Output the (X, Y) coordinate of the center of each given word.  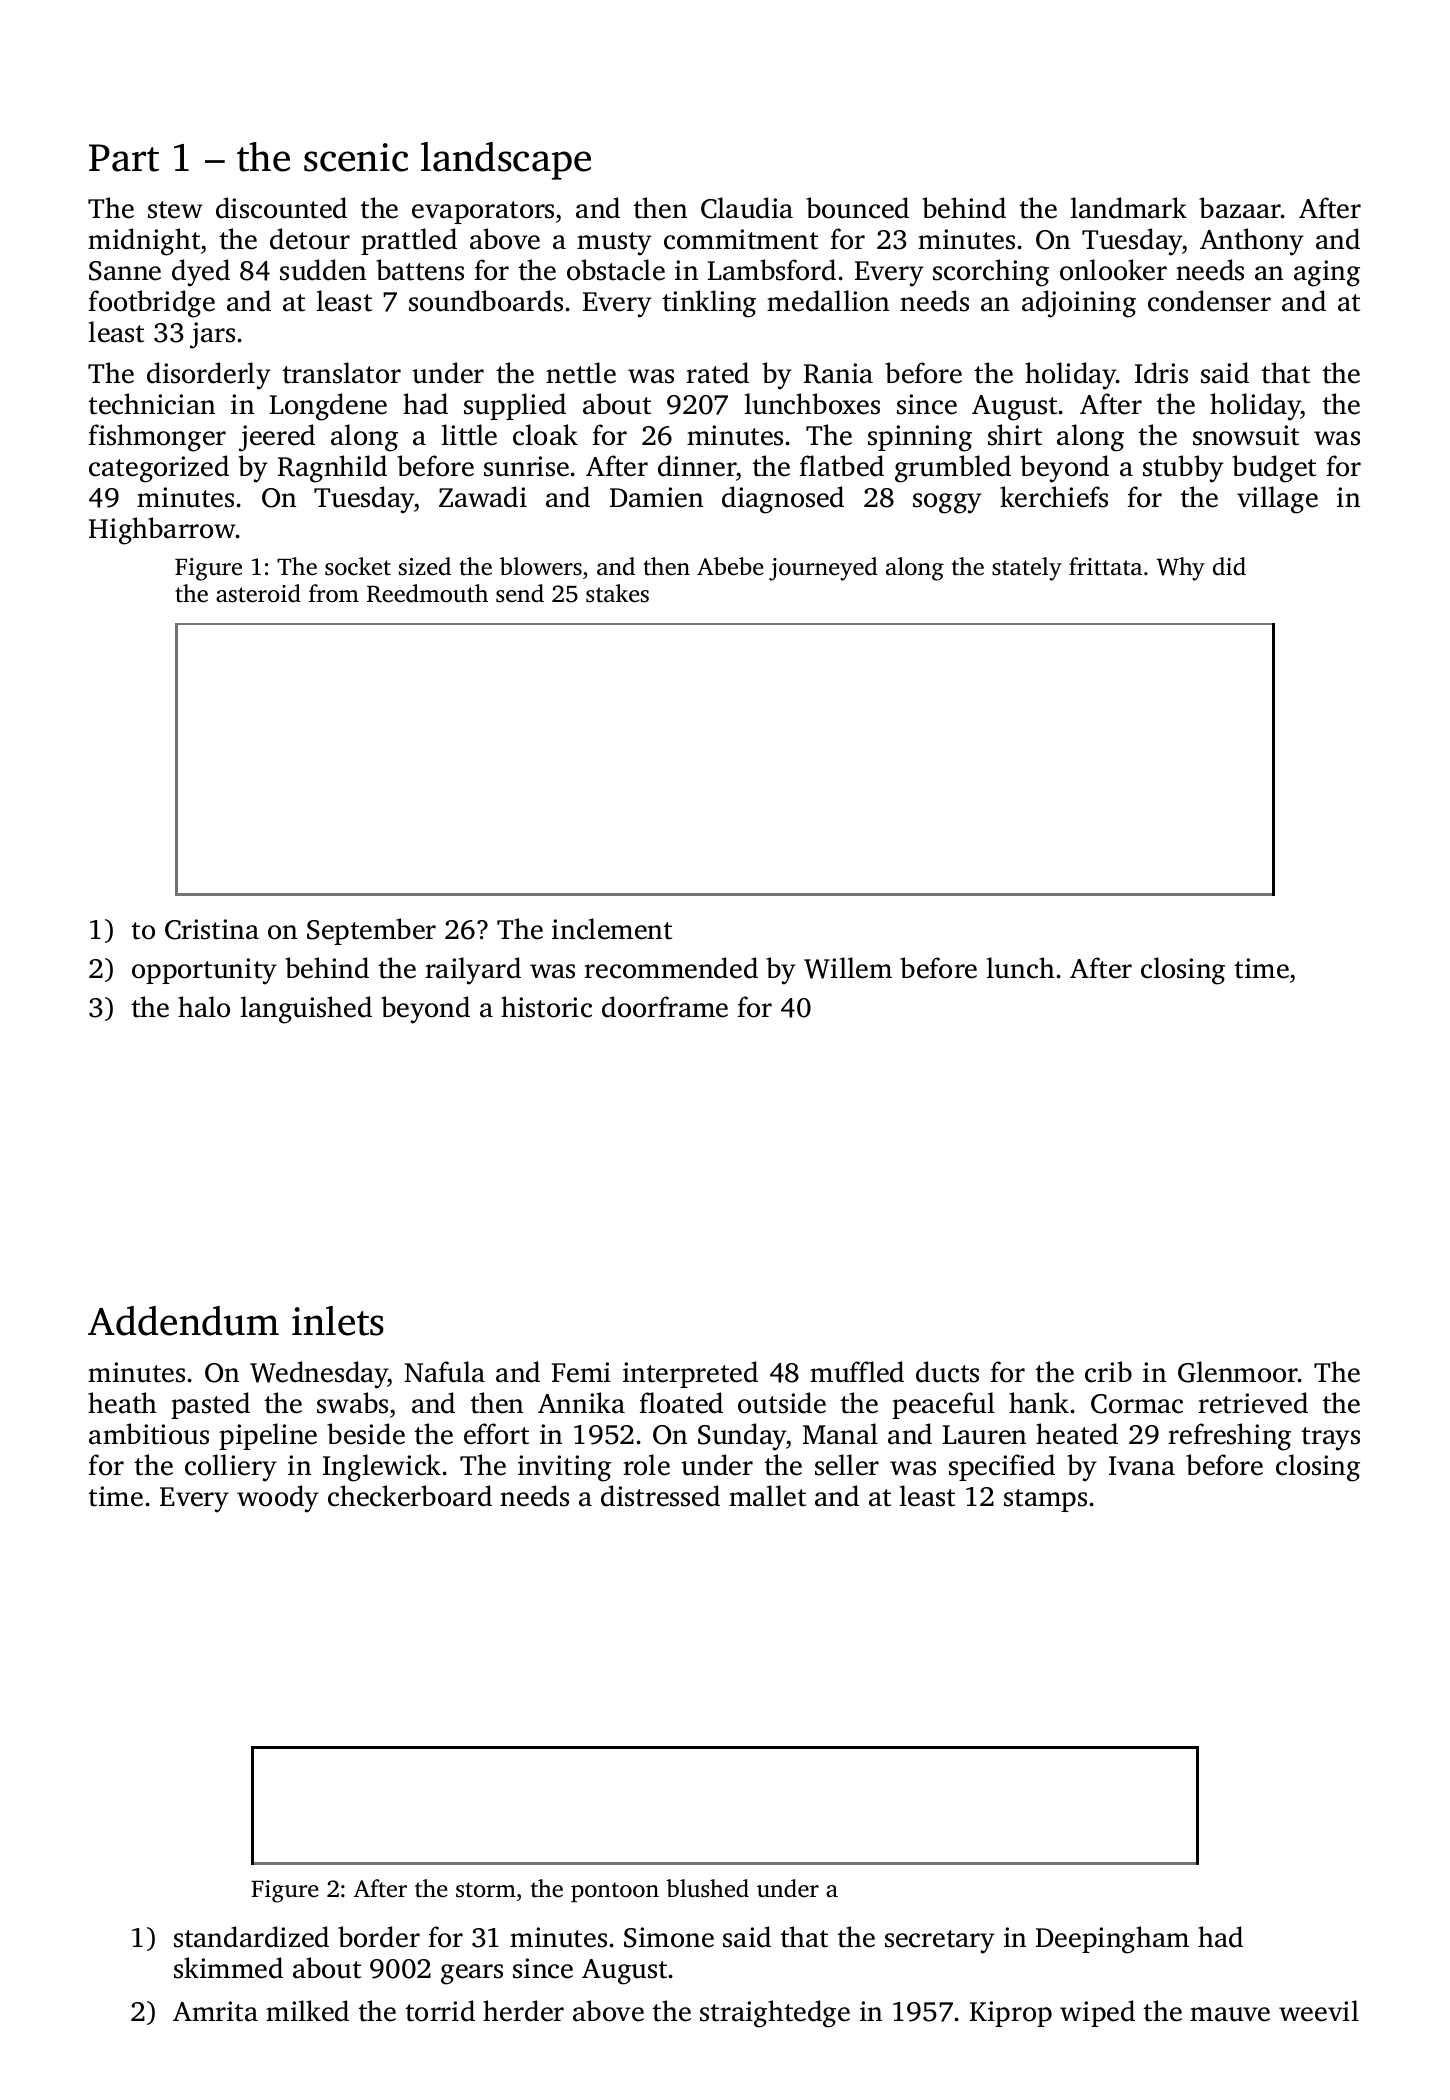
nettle (581, 373)
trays (1331, 1439)
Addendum (183, 1321)
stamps (1045, 1500)
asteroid (258, 593)
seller (847, 1465)
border (379, 1937)
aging (1327, 273)
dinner (697, 466)
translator (342, 373)
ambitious (149, 1434)
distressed (660, 1496)
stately (1027, 569)
